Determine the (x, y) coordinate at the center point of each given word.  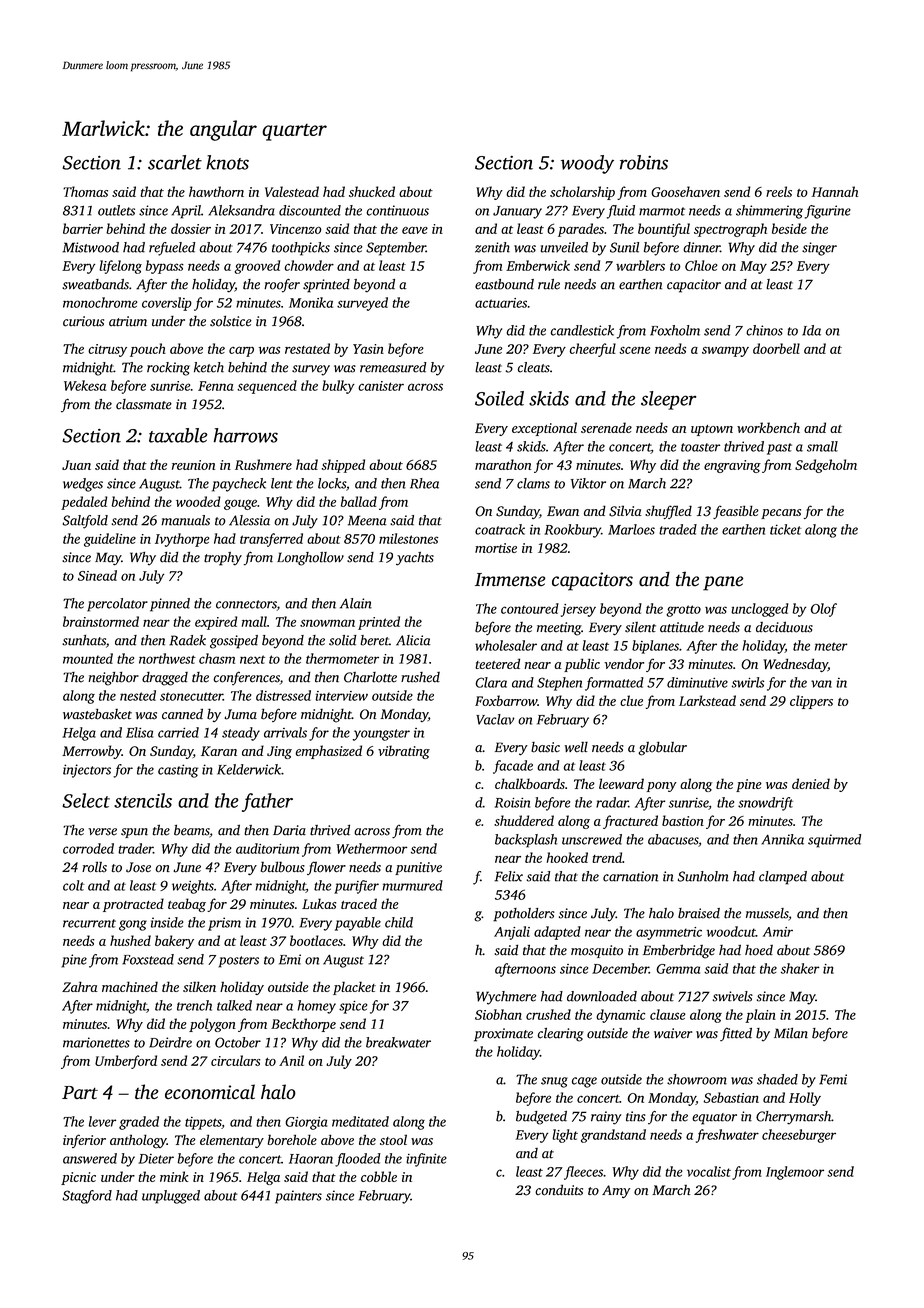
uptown (712, 430)
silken (199, 986)
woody (587, 164)
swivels (733, 996)
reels (779, 191)
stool (393, 1139)
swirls (748, 682)
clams (533, 483)
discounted (310, 210)
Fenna (216, 386)
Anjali (512, 933)
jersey (578, 610)
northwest (167, 658)
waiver (673, 1033)
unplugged (171, 1197)
